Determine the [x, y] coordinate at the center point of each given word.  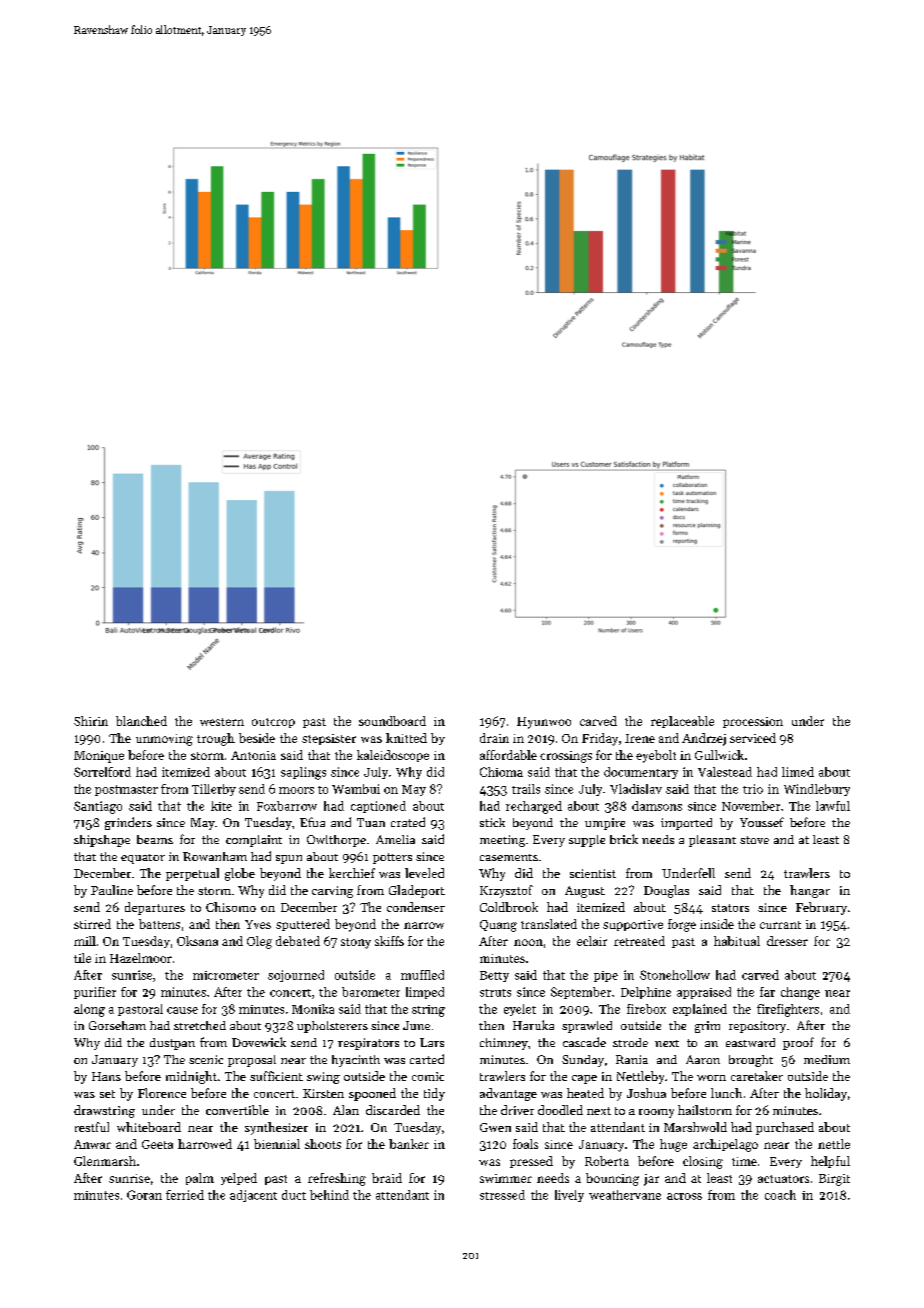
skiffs [389, 941]
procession [753, 722]
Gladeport [417, 891]
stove [754, 840]
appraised [704, 993]
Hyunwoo [544, 723]
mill [85, 941]
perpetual [192, 874]
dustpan [172, 1044]
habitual [737, 941]
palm [200, 1179]
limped [425, 993]
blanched [141, 721]
